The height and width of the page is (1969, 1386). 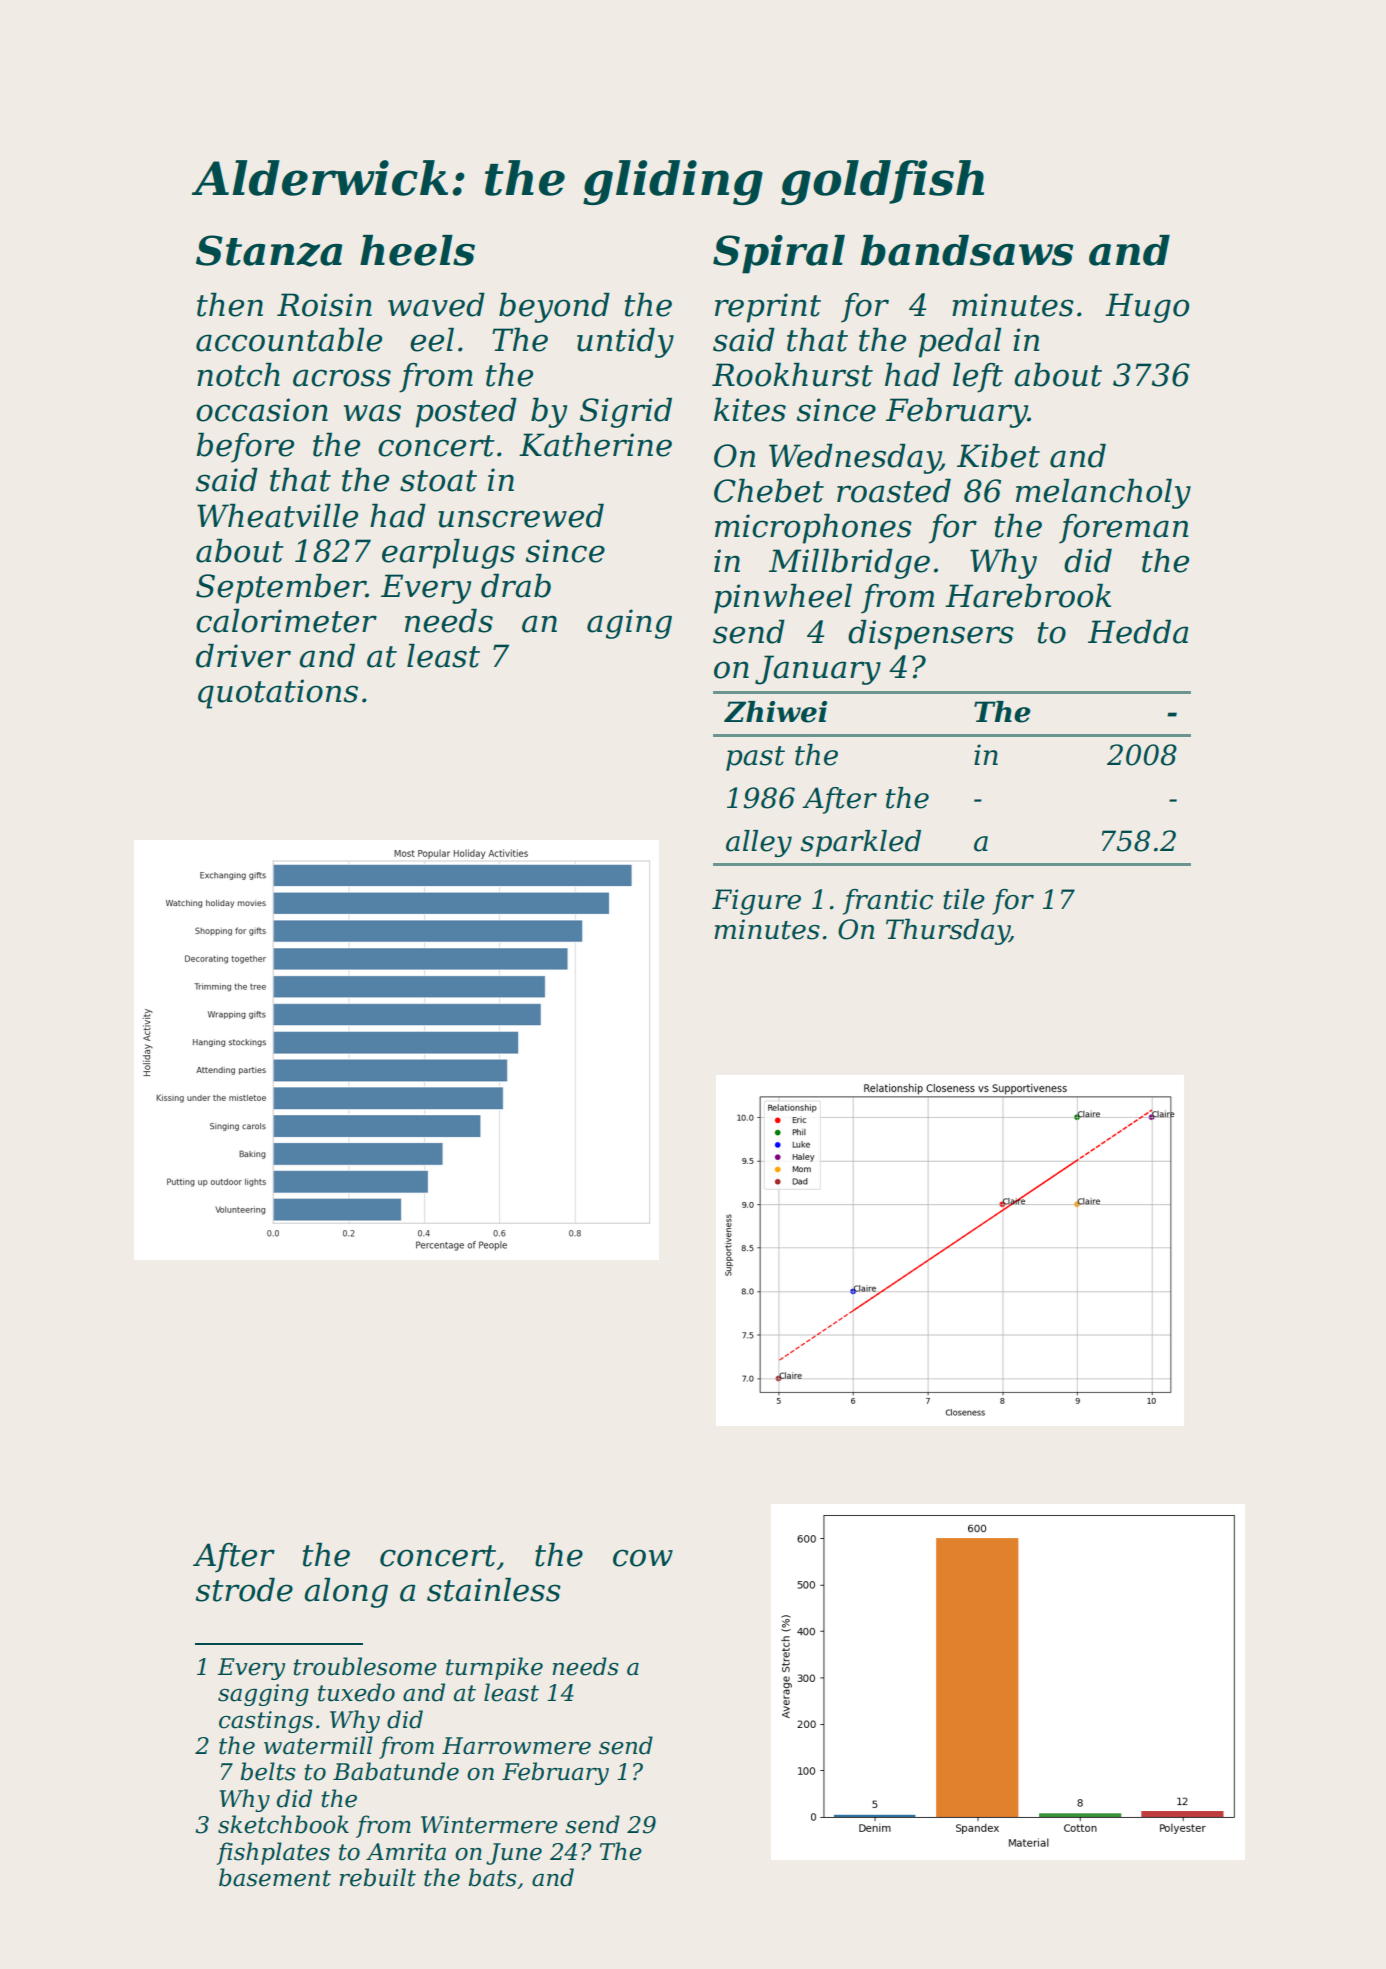 What do you see at coordinates (964, 899) in the page?
I see `tile` at bounding box center [964, 899].
